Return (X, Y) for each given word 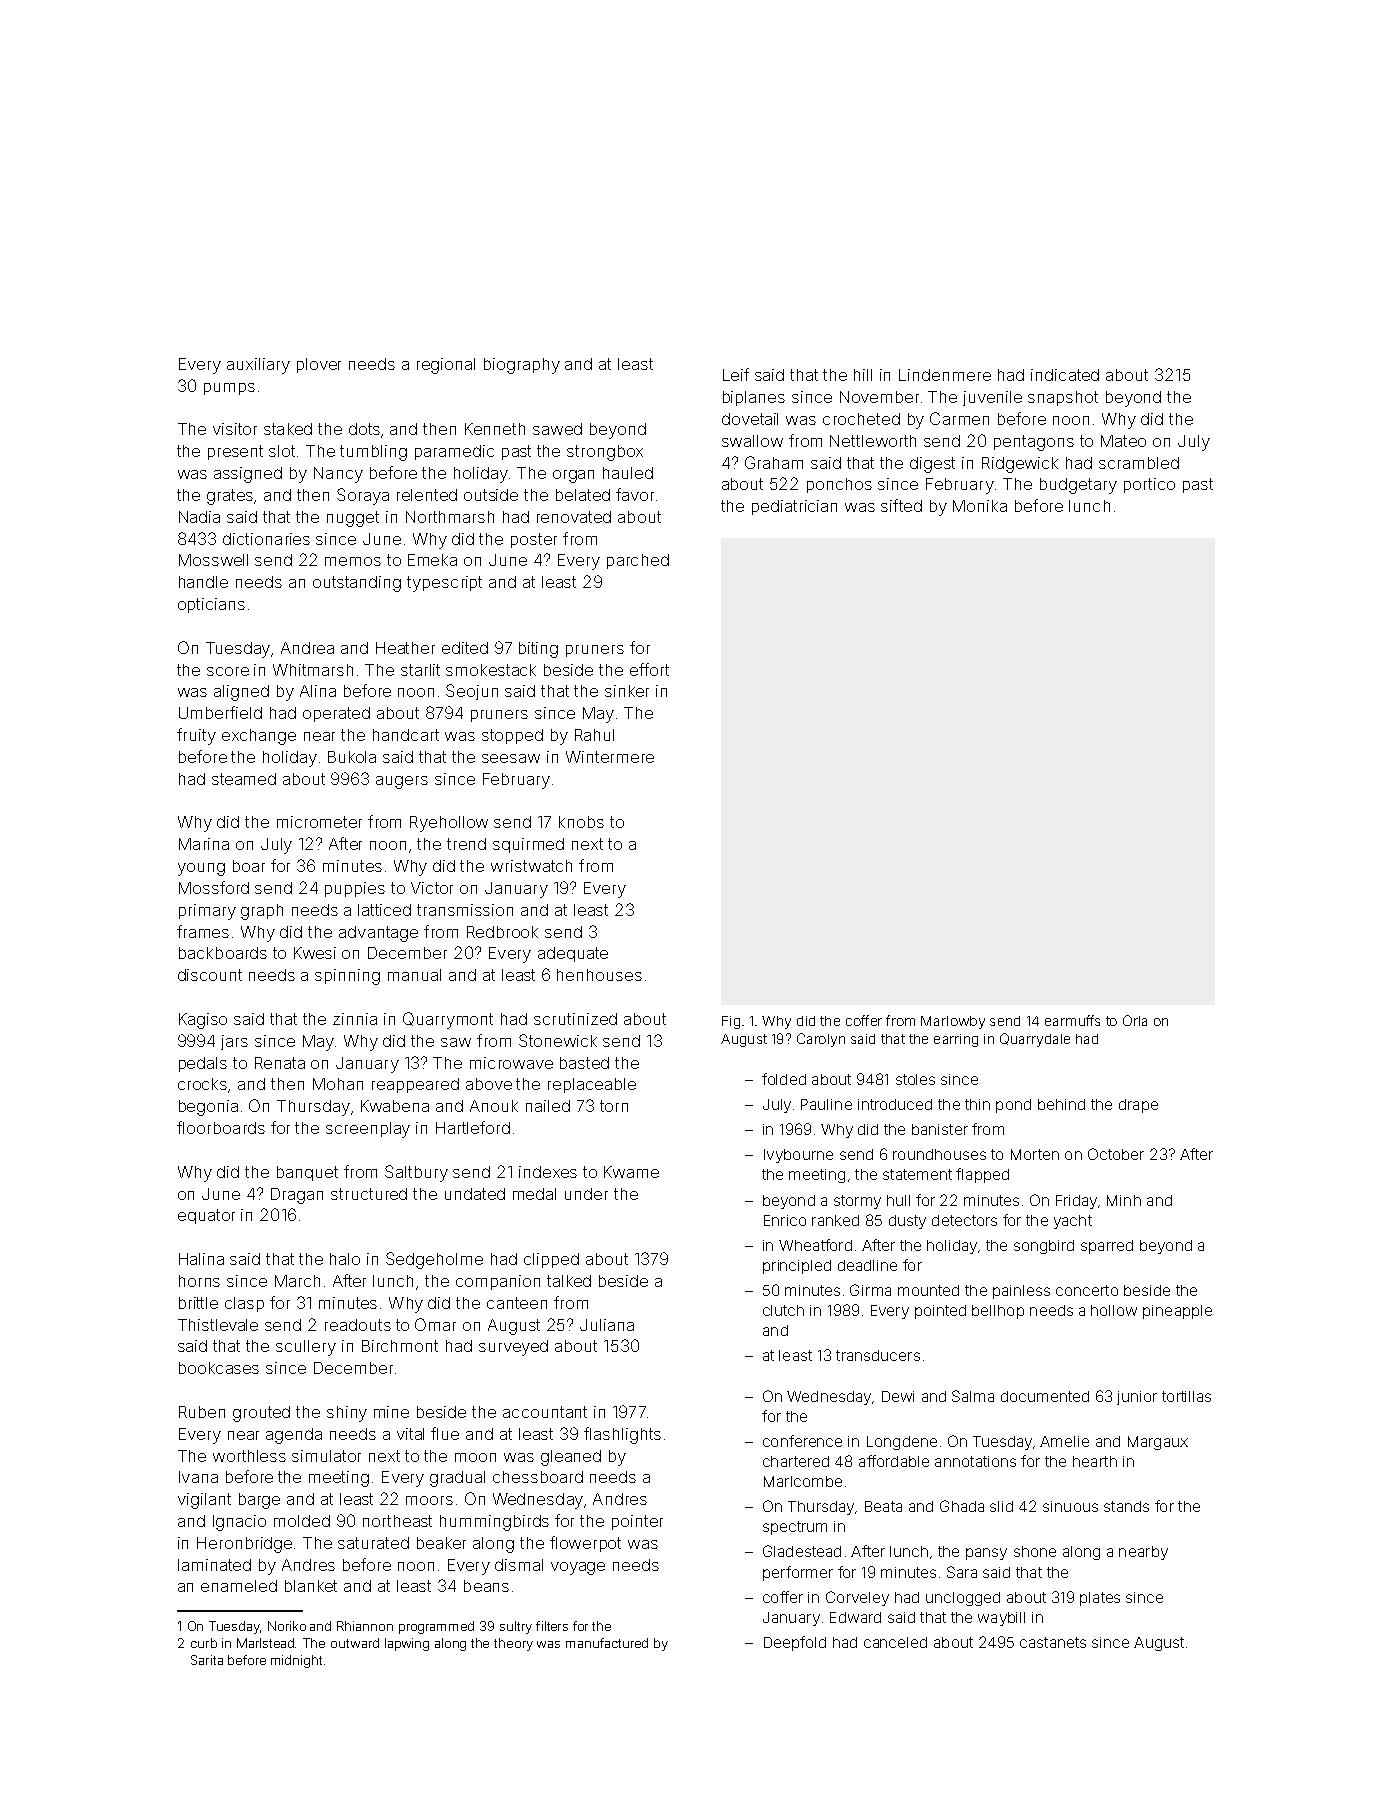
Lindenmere (945, 375)
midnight (296, 1661)
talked (569, 1281)
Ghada (962, 1506)
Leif (736, 374)
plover (319, 365)
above (489, 1084)
